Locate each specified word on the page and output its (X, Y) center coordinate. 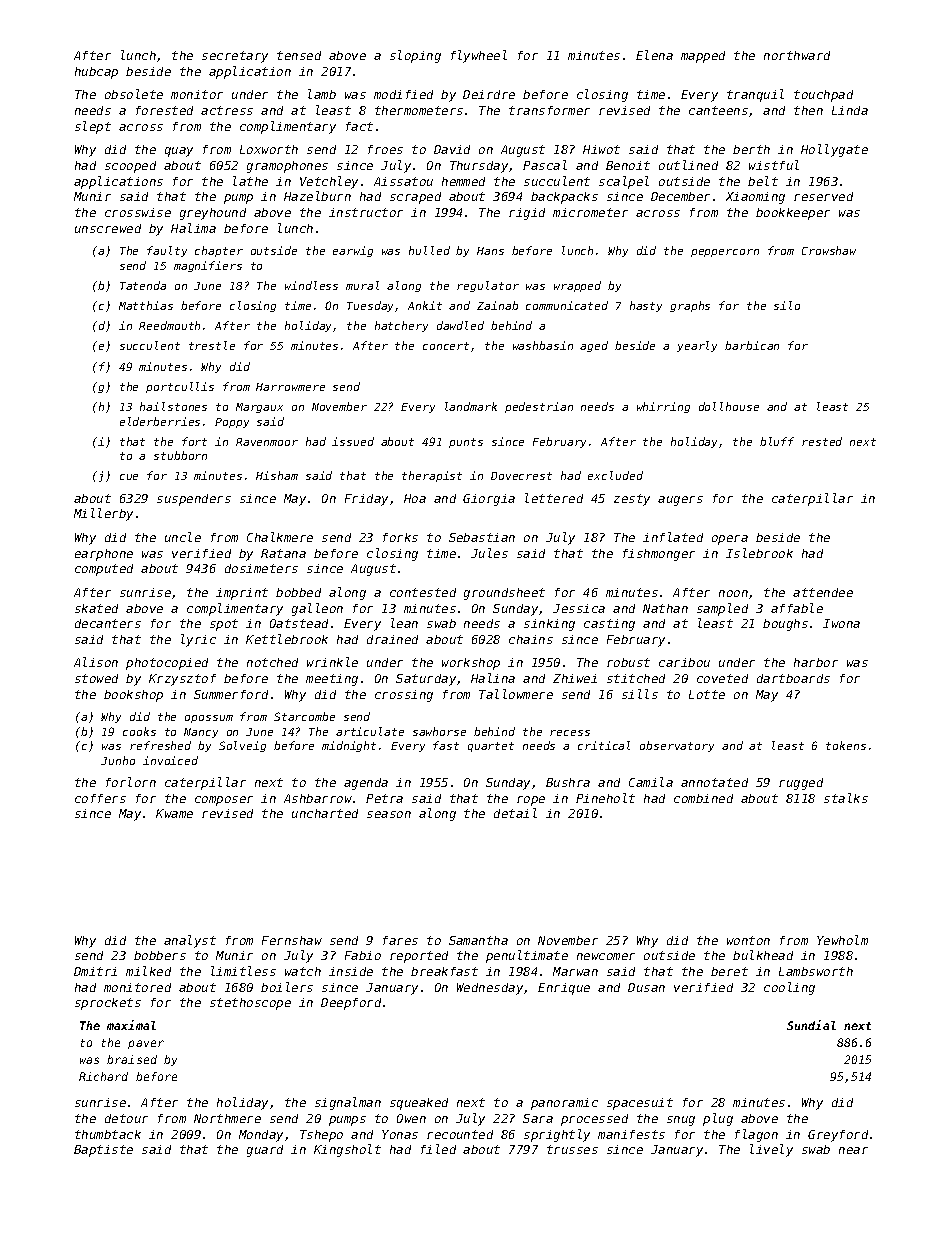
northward (797, 55)
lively (771, 1150)
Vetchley (329, 182)
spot (224, 625)
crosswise (138, 212)
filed (438, 1149)
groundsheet (504, 594)
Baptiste (103, 1151)
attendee (823, 592)
